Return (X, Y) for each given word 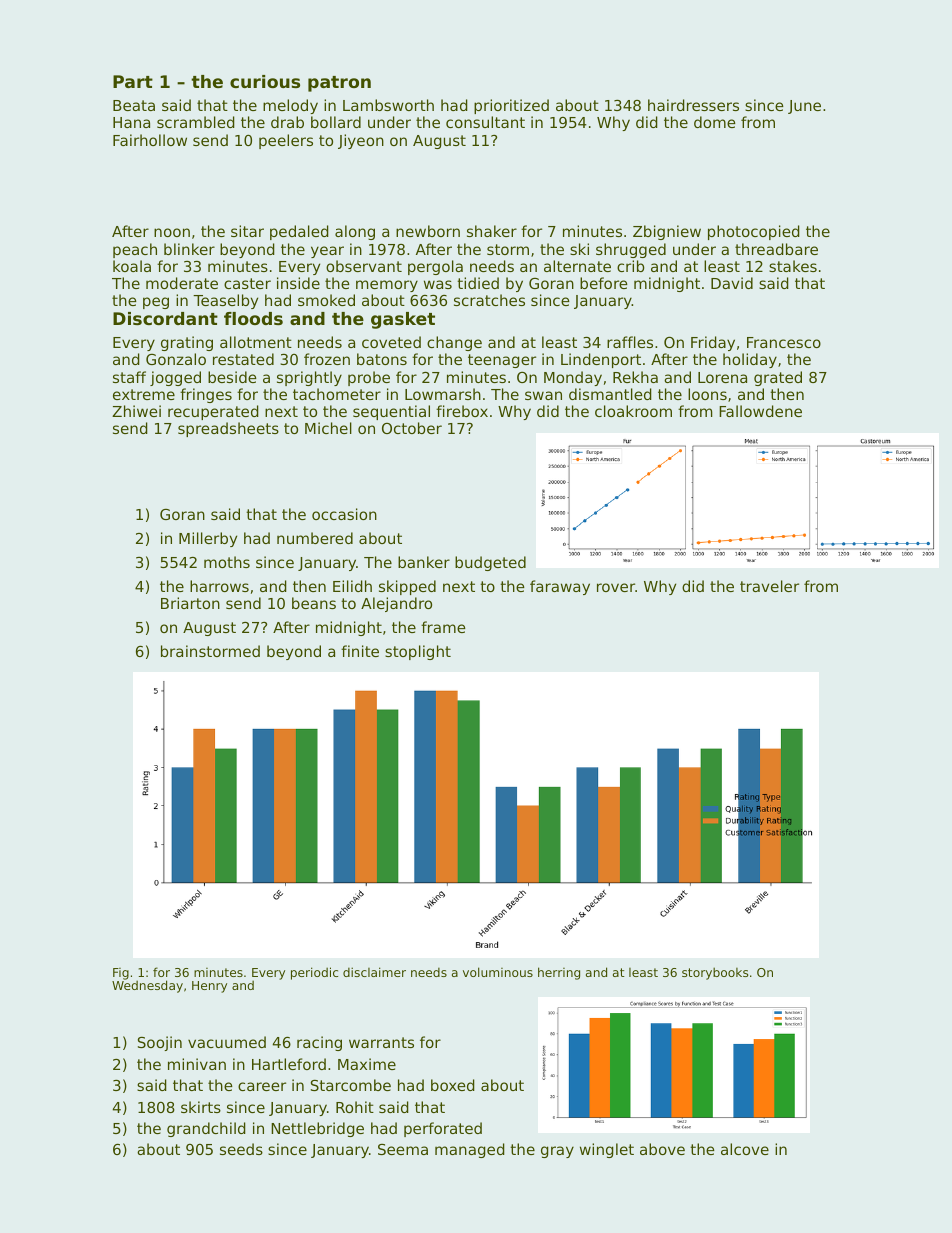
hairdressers (693, 105)
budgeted (490, 563)
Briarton (190, 603)
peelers (286, 141)
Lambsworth (388, 105)
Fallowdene (760, 411)
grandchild (206, 1129)
